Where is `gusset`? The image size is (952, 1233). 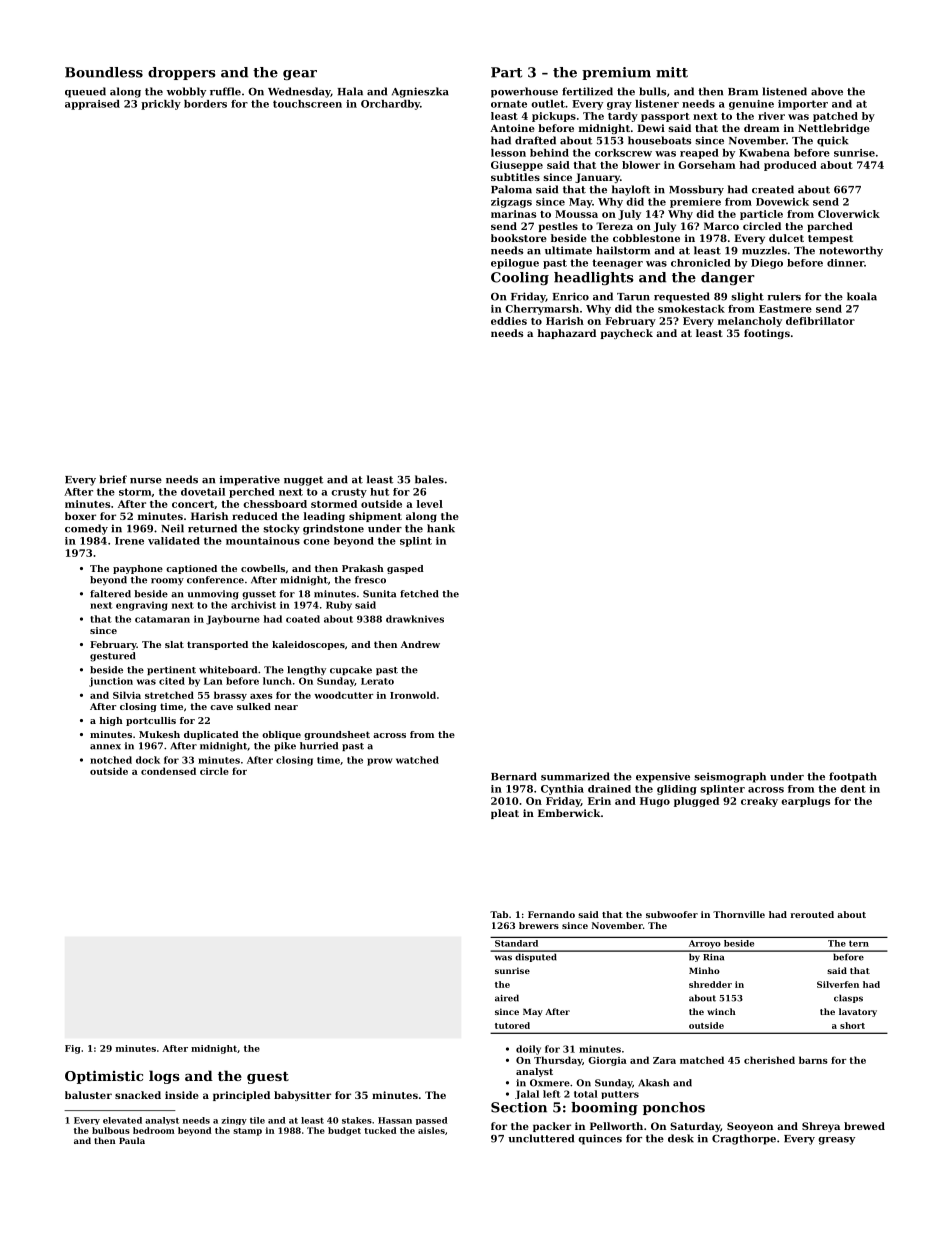 gusset is located at coordinates (259, 595).
